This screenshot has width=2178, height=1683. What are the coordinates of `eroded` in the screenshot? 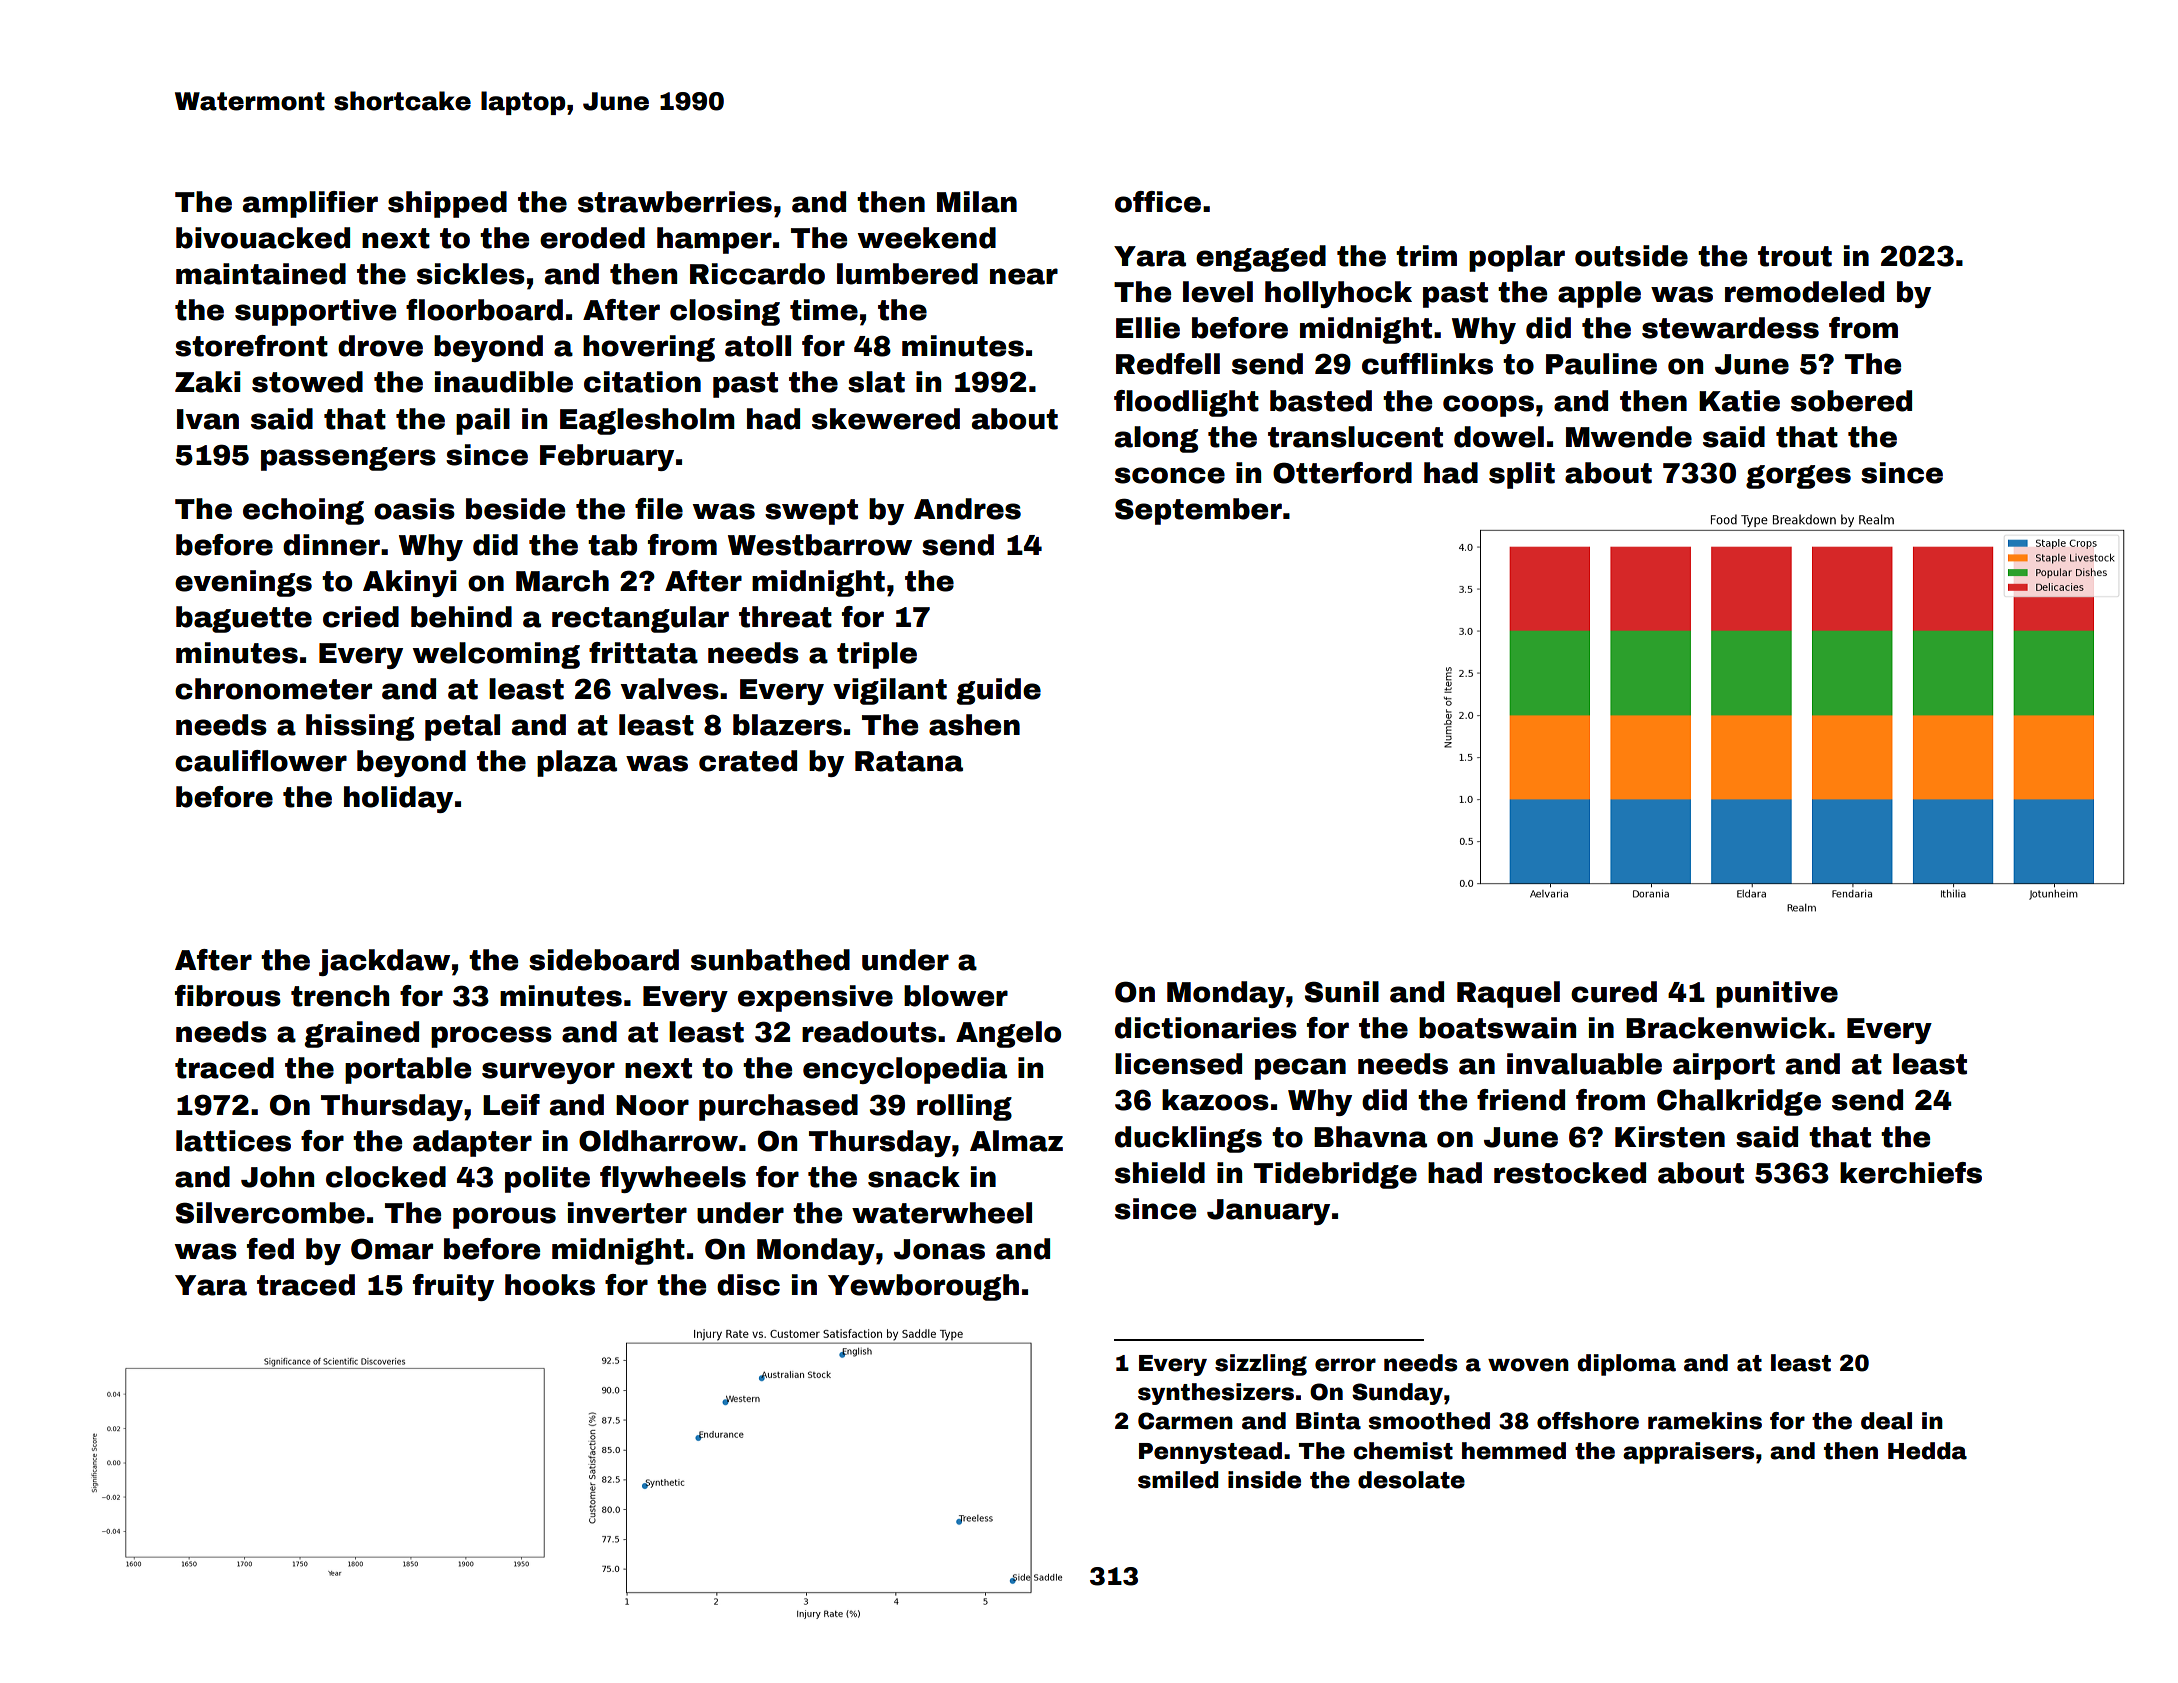 It's located at (592, 238).
